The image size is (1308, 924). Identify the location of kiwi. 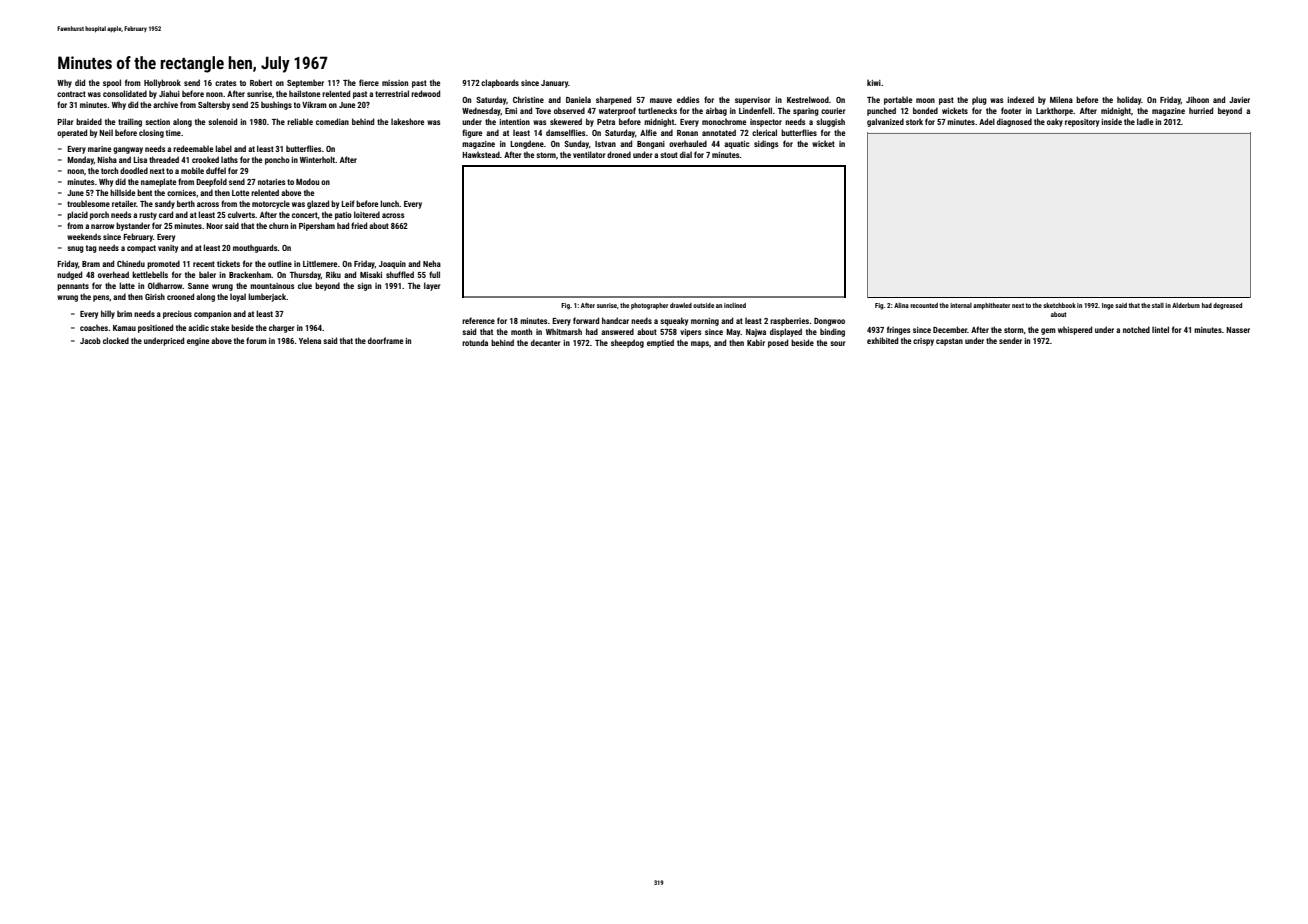
(874, 83).
